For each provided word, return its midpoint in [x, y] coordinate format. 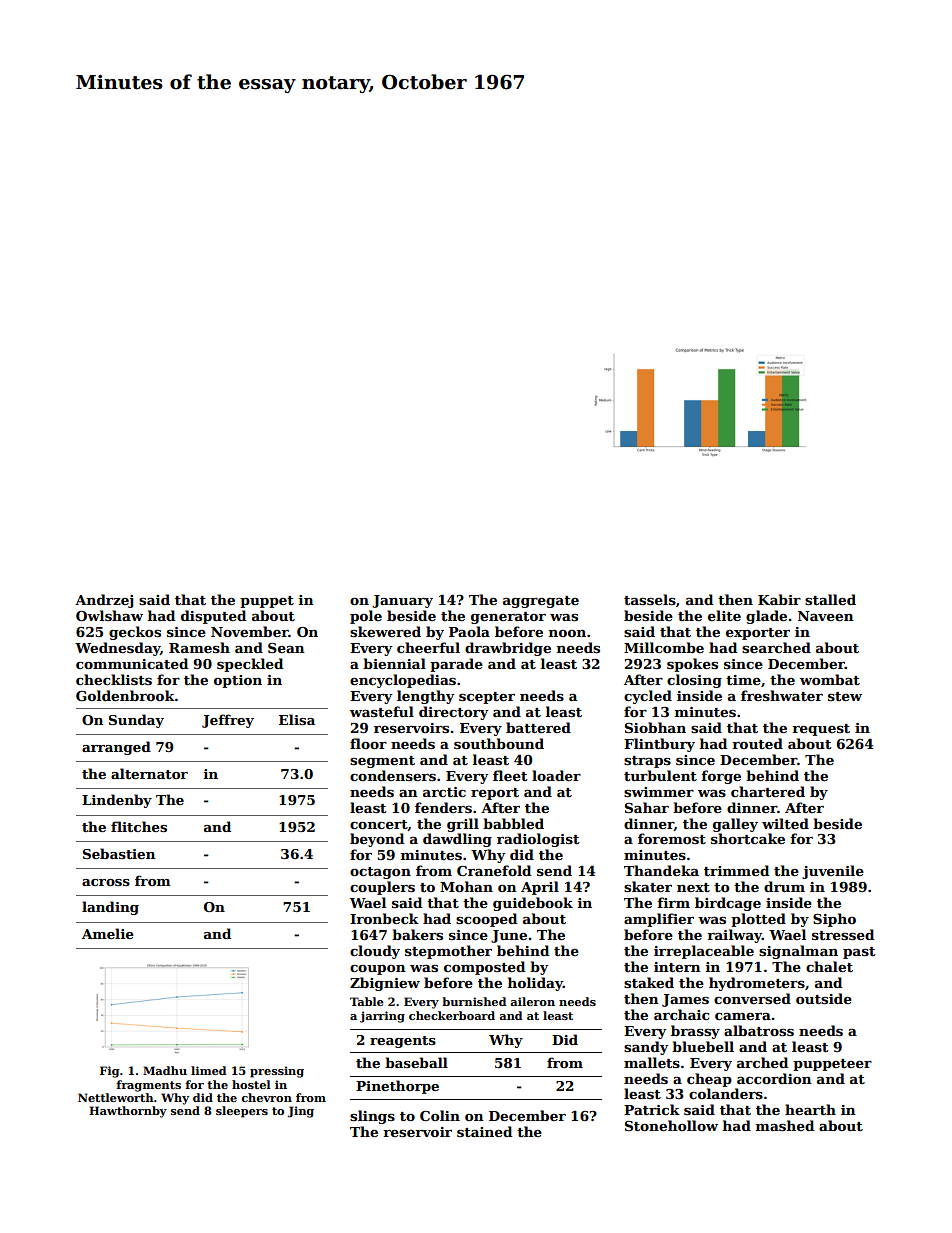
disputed [213, 617]
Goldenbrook [125, 695]
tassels [650, 599]
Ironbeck [384, 918]
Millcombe [664, 647]
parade [456, 665]
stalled [830, 599]
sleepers [242, 1112]
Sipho [834, 920]
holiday [535, 984]
